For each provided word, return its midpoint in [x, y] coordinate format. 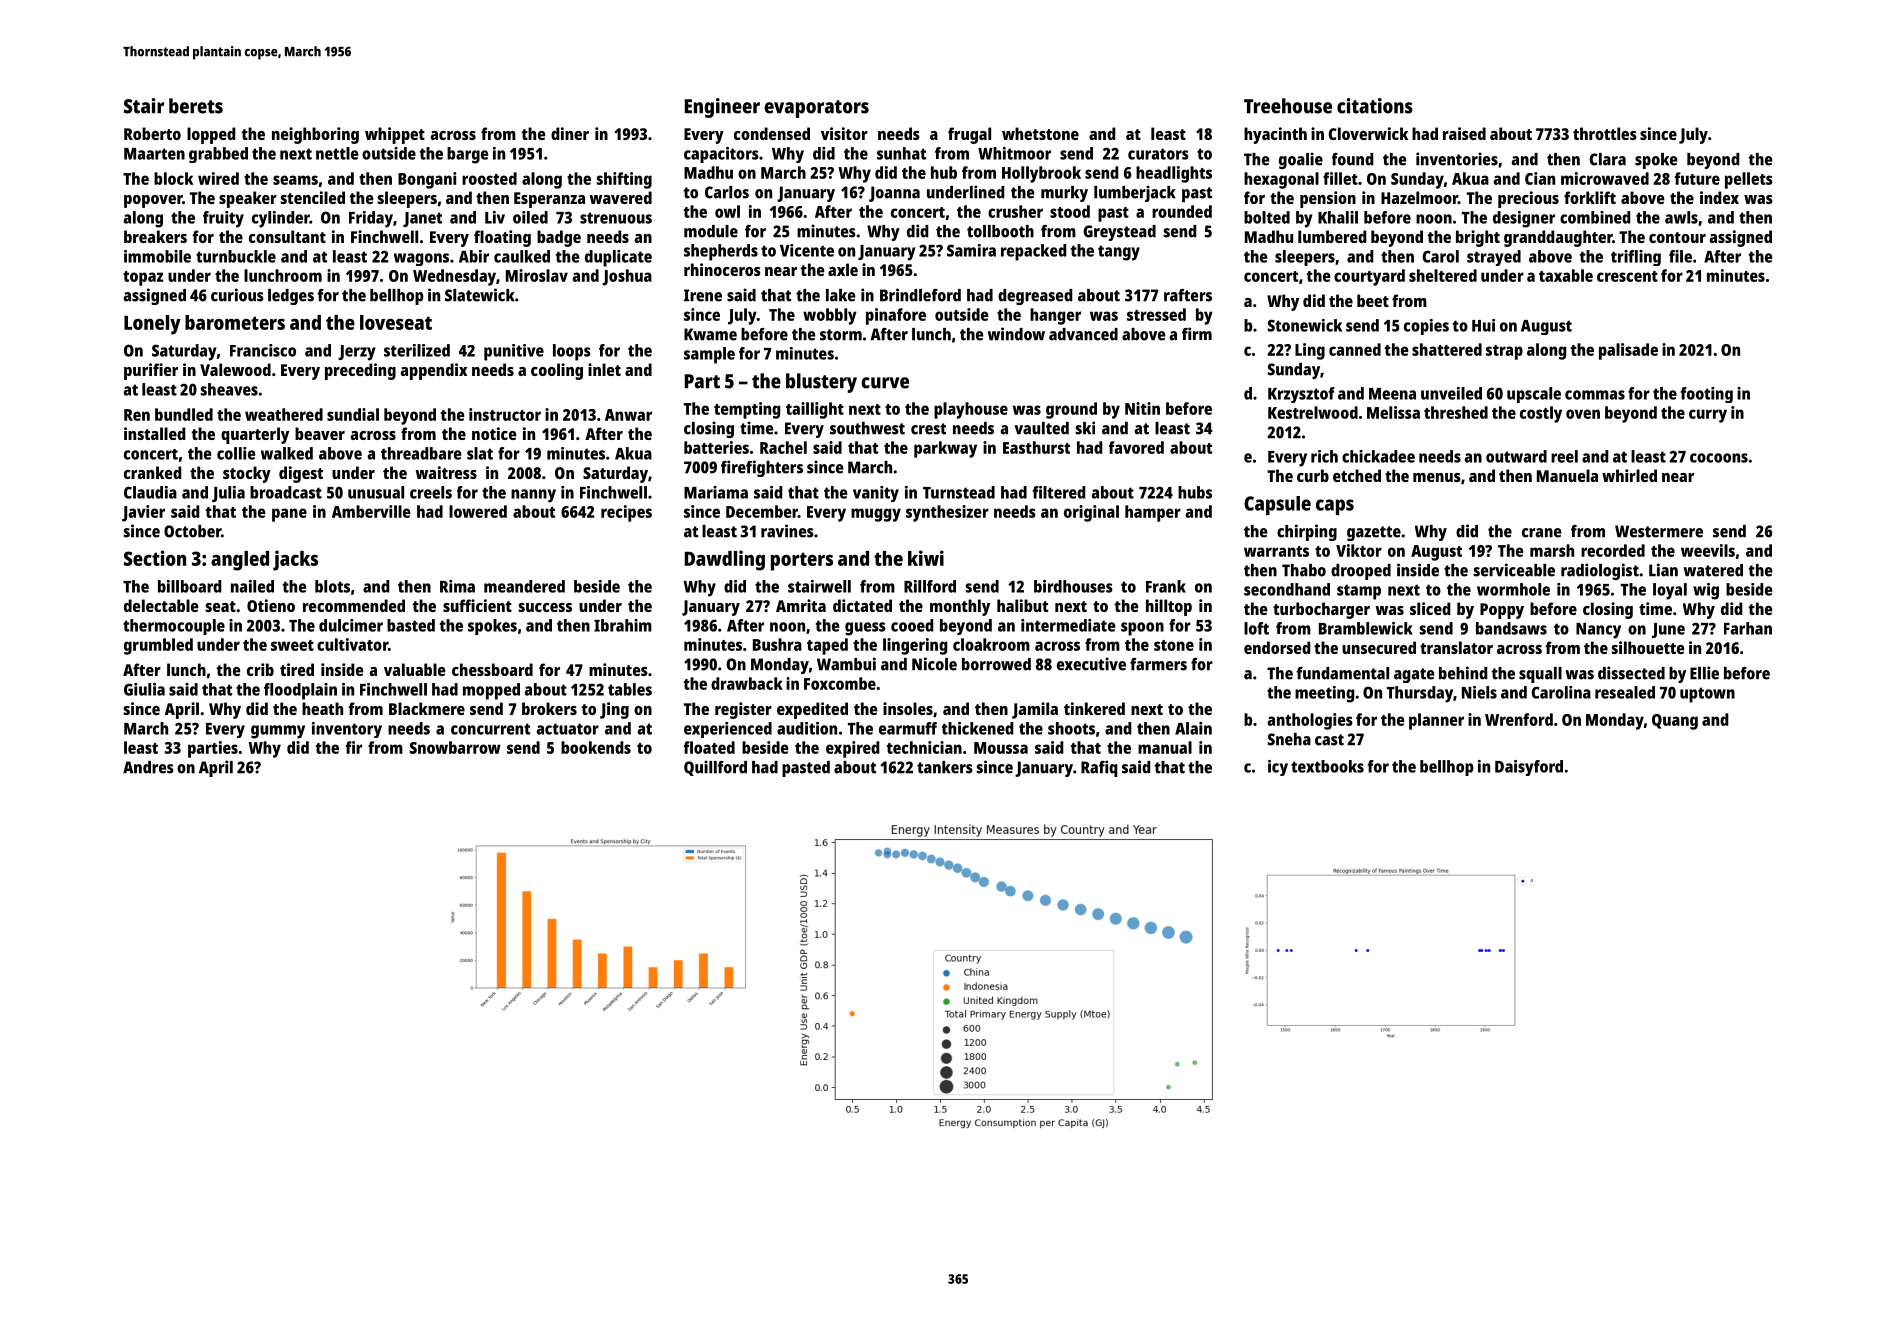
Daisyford [1529, 768]
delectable [161, 605]
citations [1375, 106]
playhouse [971, 410]
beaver [320, 433]
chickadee [1378, 456]
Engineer [722, 108]
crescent [1627, 276]
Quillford [715, 768]
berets [196, 106]
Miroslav [537, 275]
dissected [1631, 673]
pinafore [896, 316]
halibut [1022, 605]
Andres [148, 767]
